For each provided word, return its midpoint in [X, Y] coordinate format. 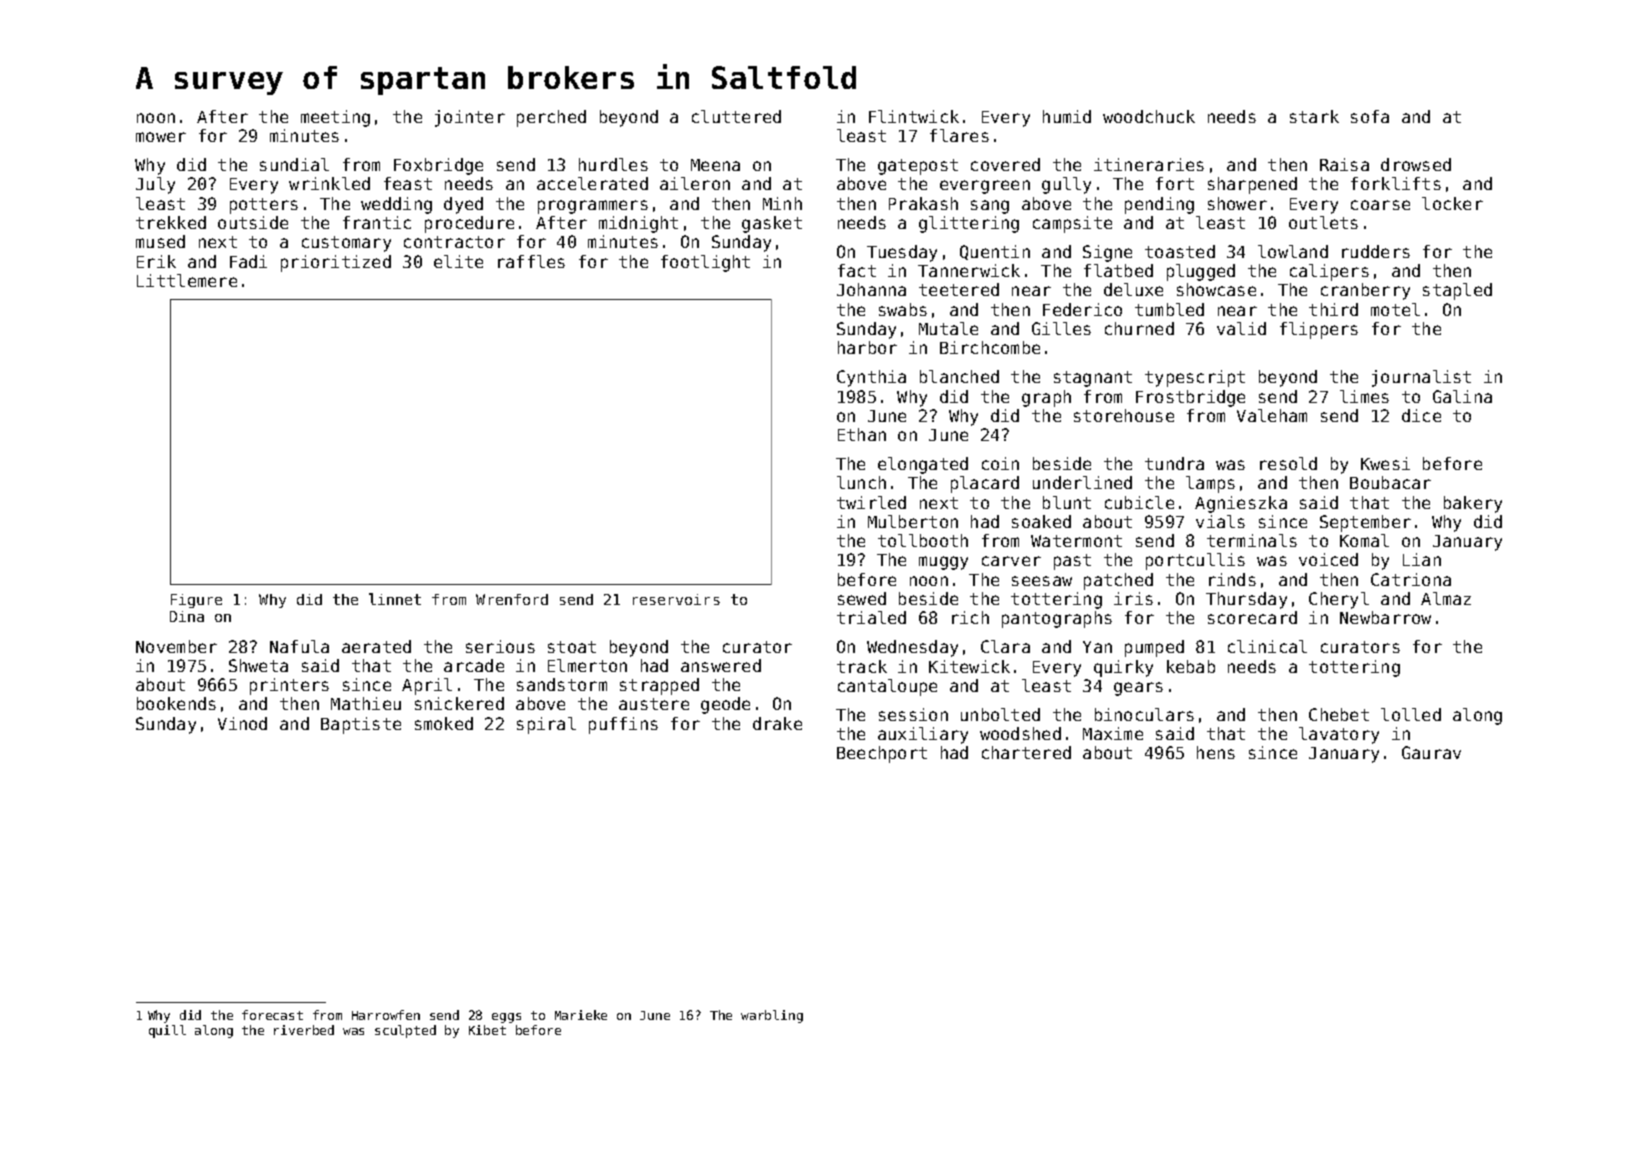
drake [777, 723]
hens [1216, 752]
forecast [272, 1015]
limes [1364, 396]
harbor [867, 347]
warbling [772, 1016]
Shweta [258, 665]
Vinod [242, 723]
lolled [1411, 714]
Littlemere [187, 280]
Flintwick [914, 116]
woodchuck [1149, 116]
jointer [470, 118]
